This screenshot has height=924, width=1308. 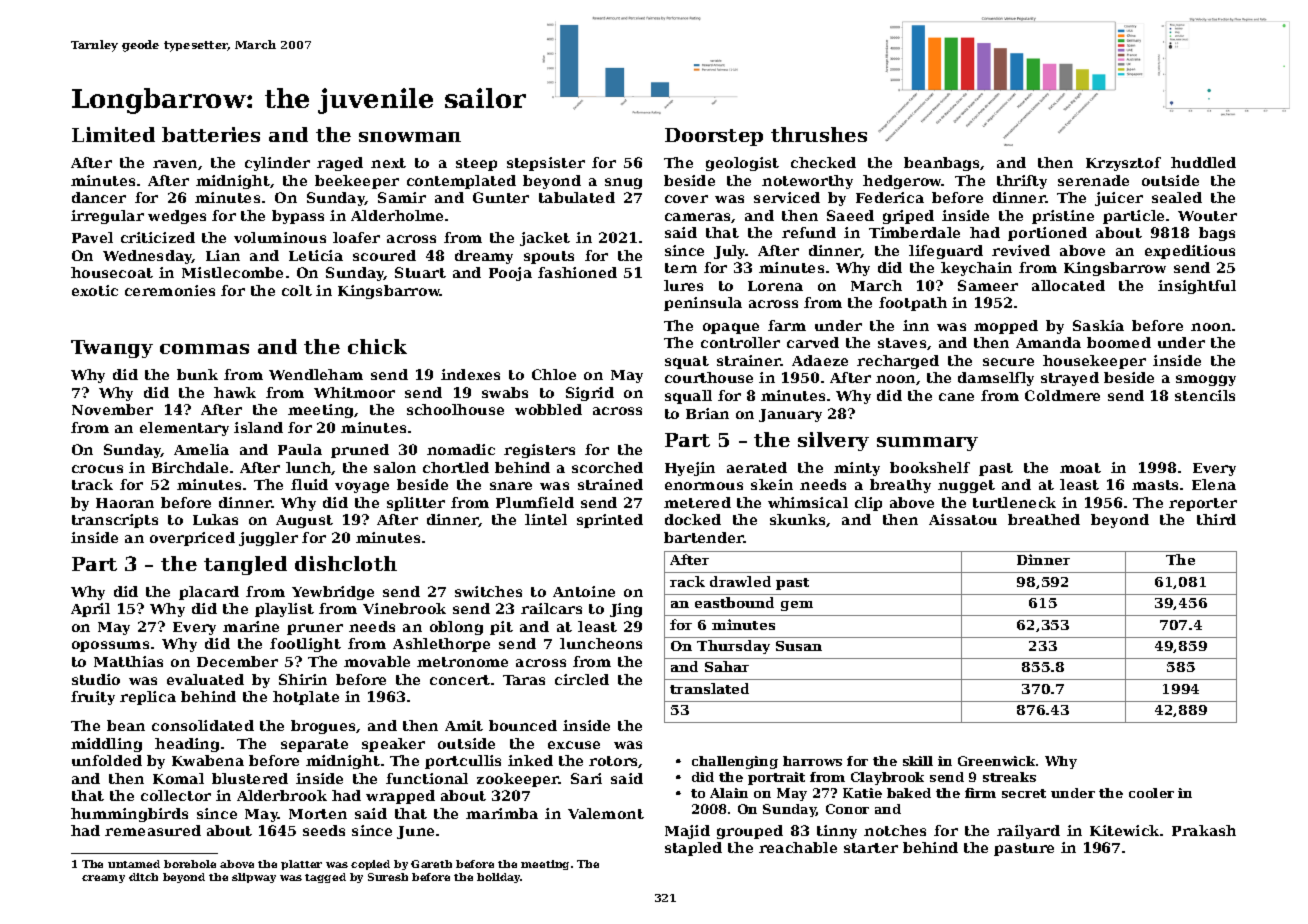 I want to click on Komal, so click(x=178, y=778).
